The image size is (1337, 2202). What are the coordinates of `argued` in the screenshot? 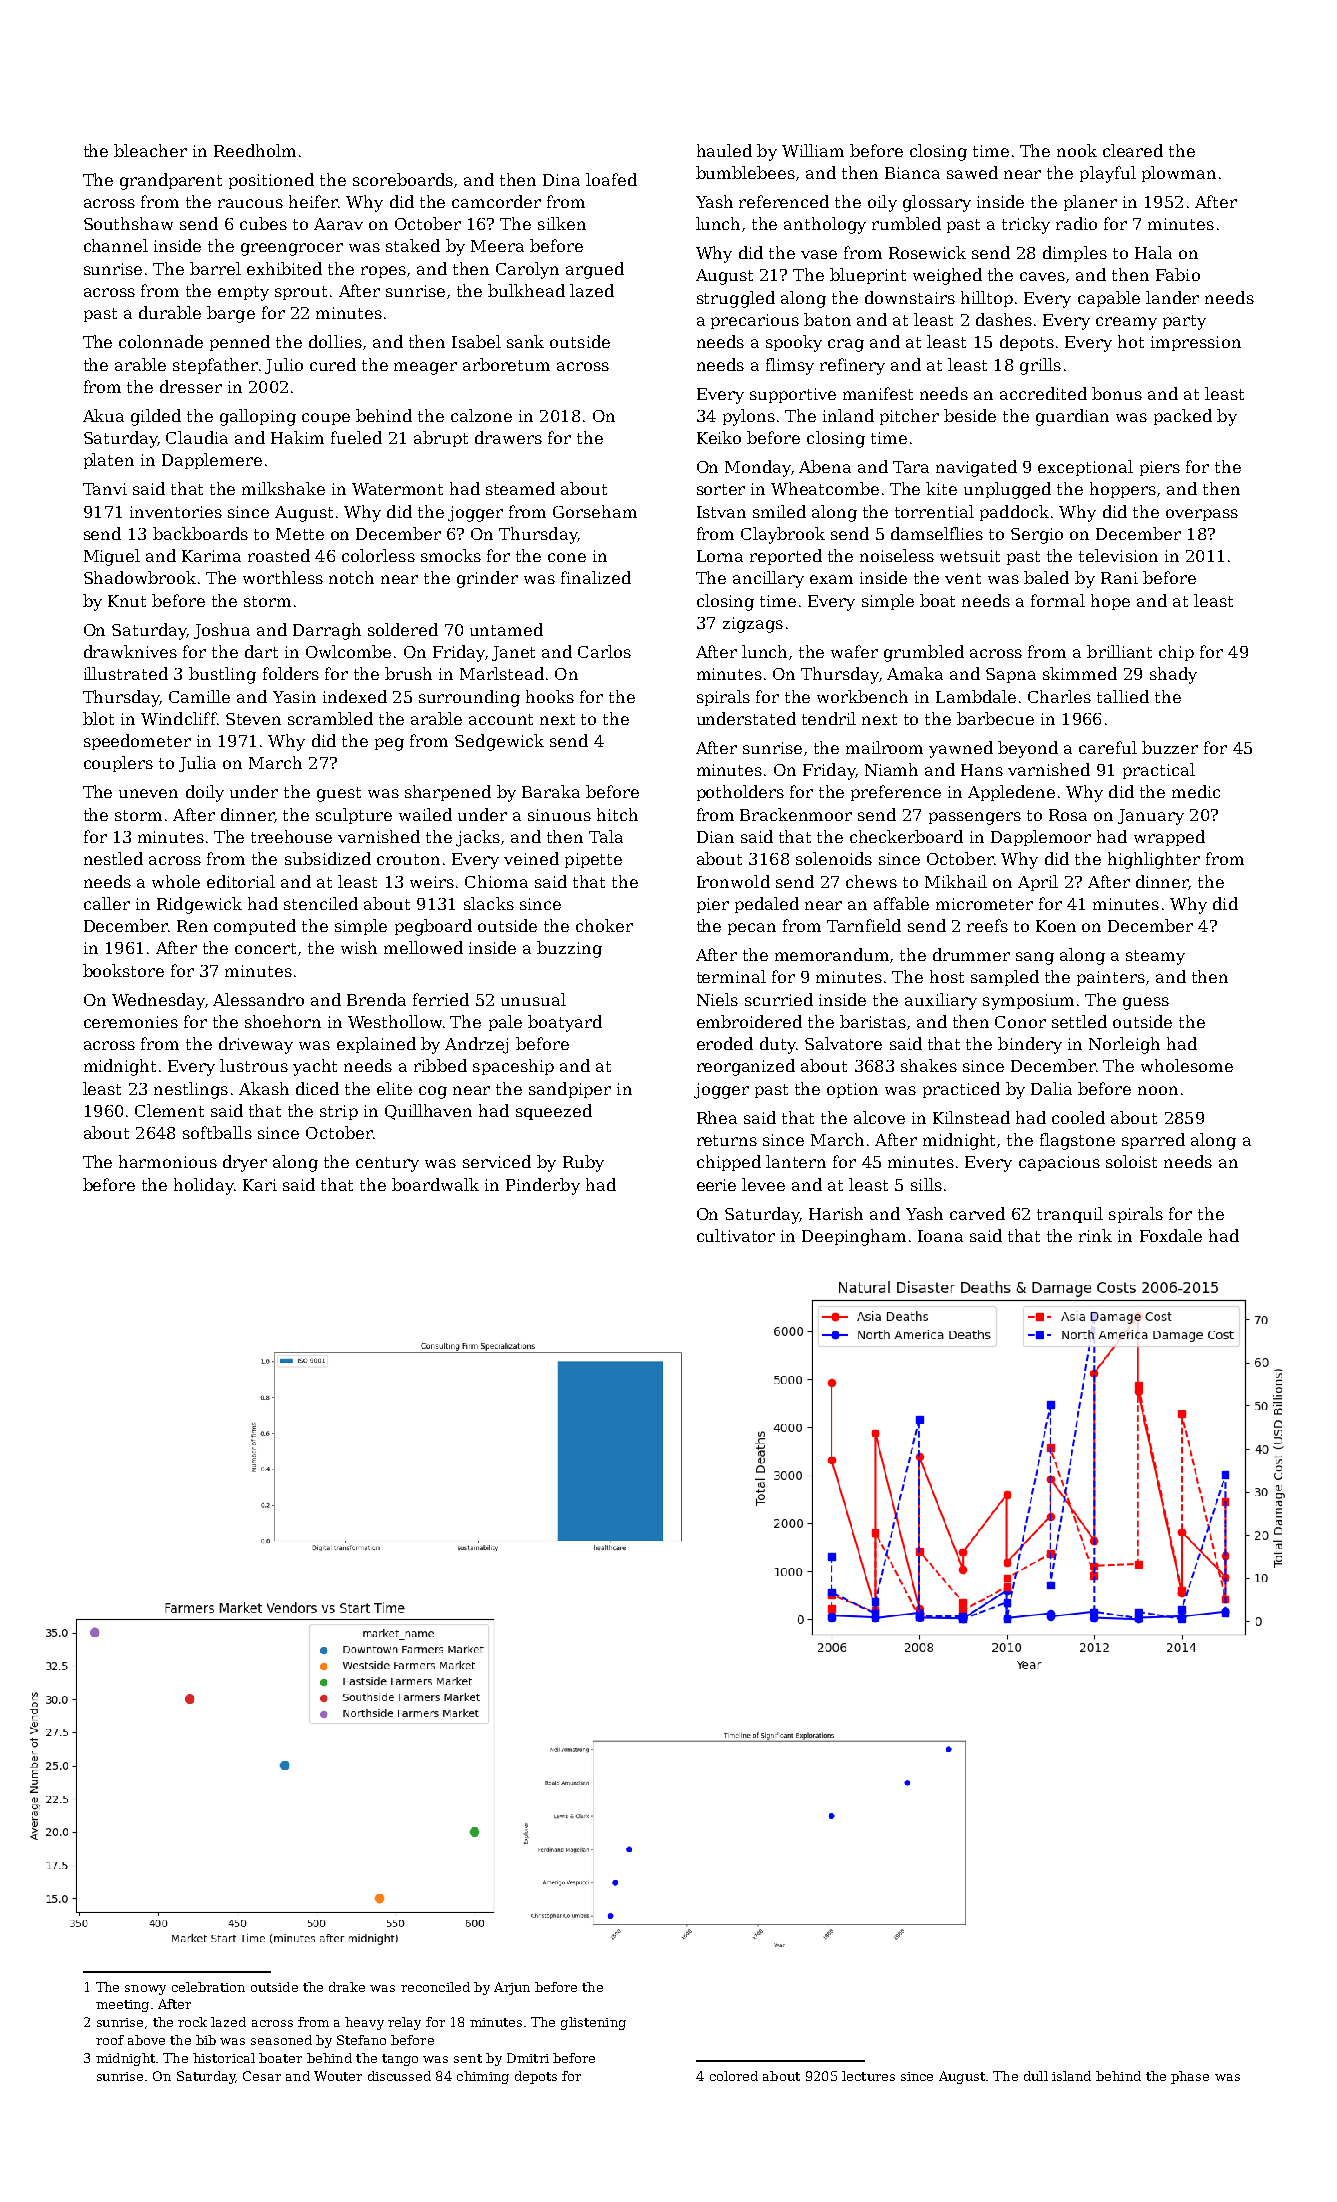 It's located at (595, 270).
